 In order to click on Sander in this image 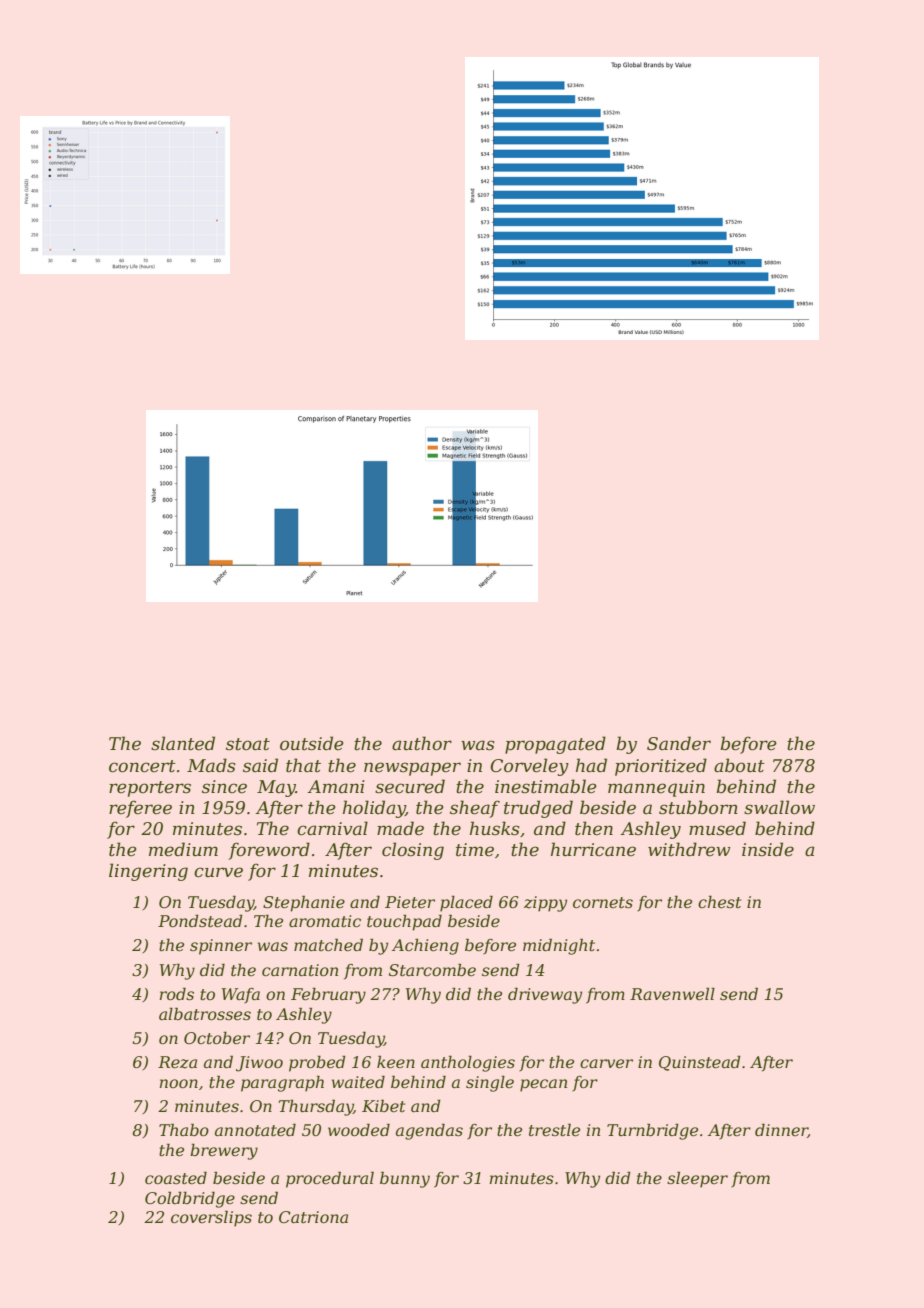, I will do `click(679, 743)`.
